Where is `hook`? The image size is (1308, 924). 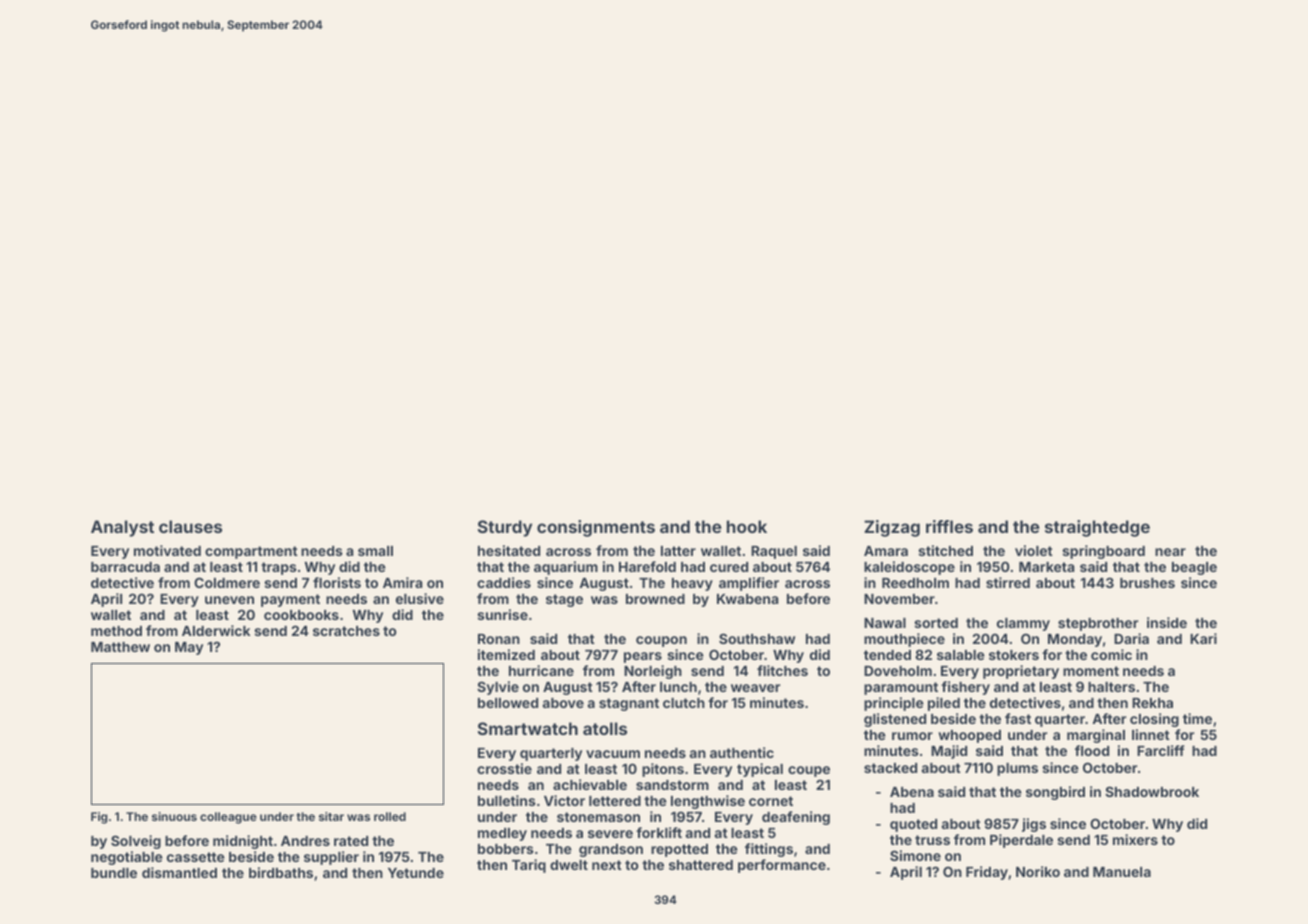 hook is located at coordinates (747, 526).
